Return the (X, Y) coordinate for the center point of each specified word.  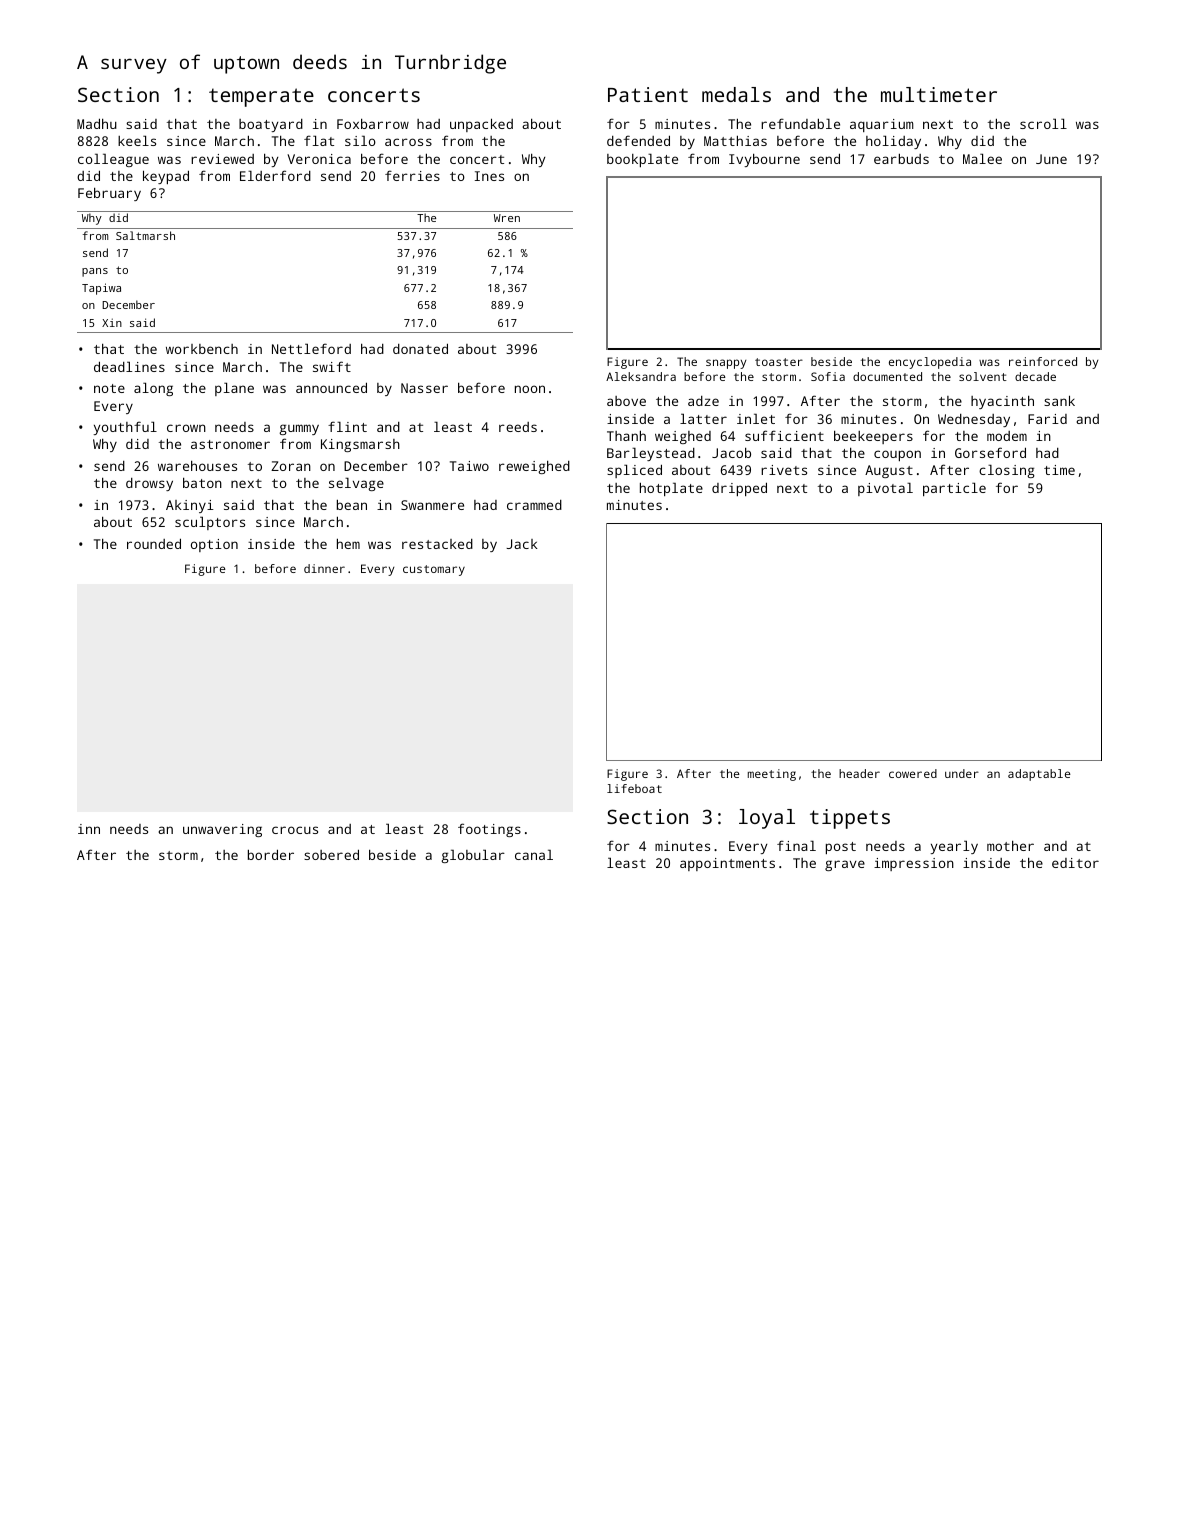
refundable (800, 123)
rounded (154, 543)
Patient (648, 94)
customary (434, 570)
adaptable (1039, 775)
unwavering (222, 830)
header (859, 773)
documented (887, 376)
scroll (1043, 123)
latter (703, 418)
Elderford (275, 175)
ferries (412, 175)
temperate (261, 97)
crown (186, 428)
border (271, 854)
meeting (772, 775)
